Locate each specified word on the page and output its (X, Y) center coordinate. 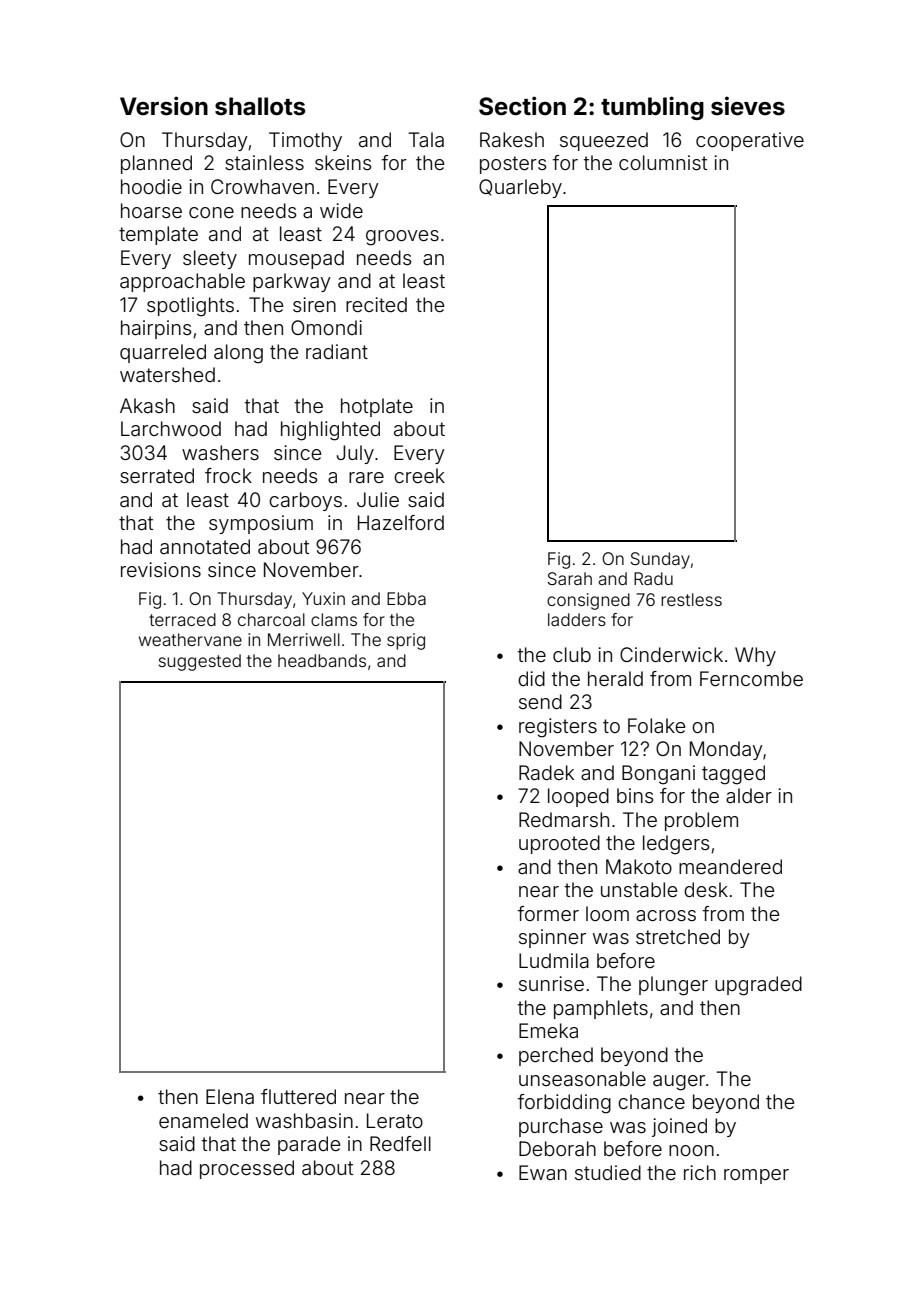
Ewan (543, 1172)
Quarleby (520, 188)
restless (691, 599)
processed (247, 1169)
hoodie (151, 186)
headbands (322, 660)
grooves (402, 238)
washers (220, 452)
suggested (200, 662)
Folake (656, 725)
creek (419, 475)
